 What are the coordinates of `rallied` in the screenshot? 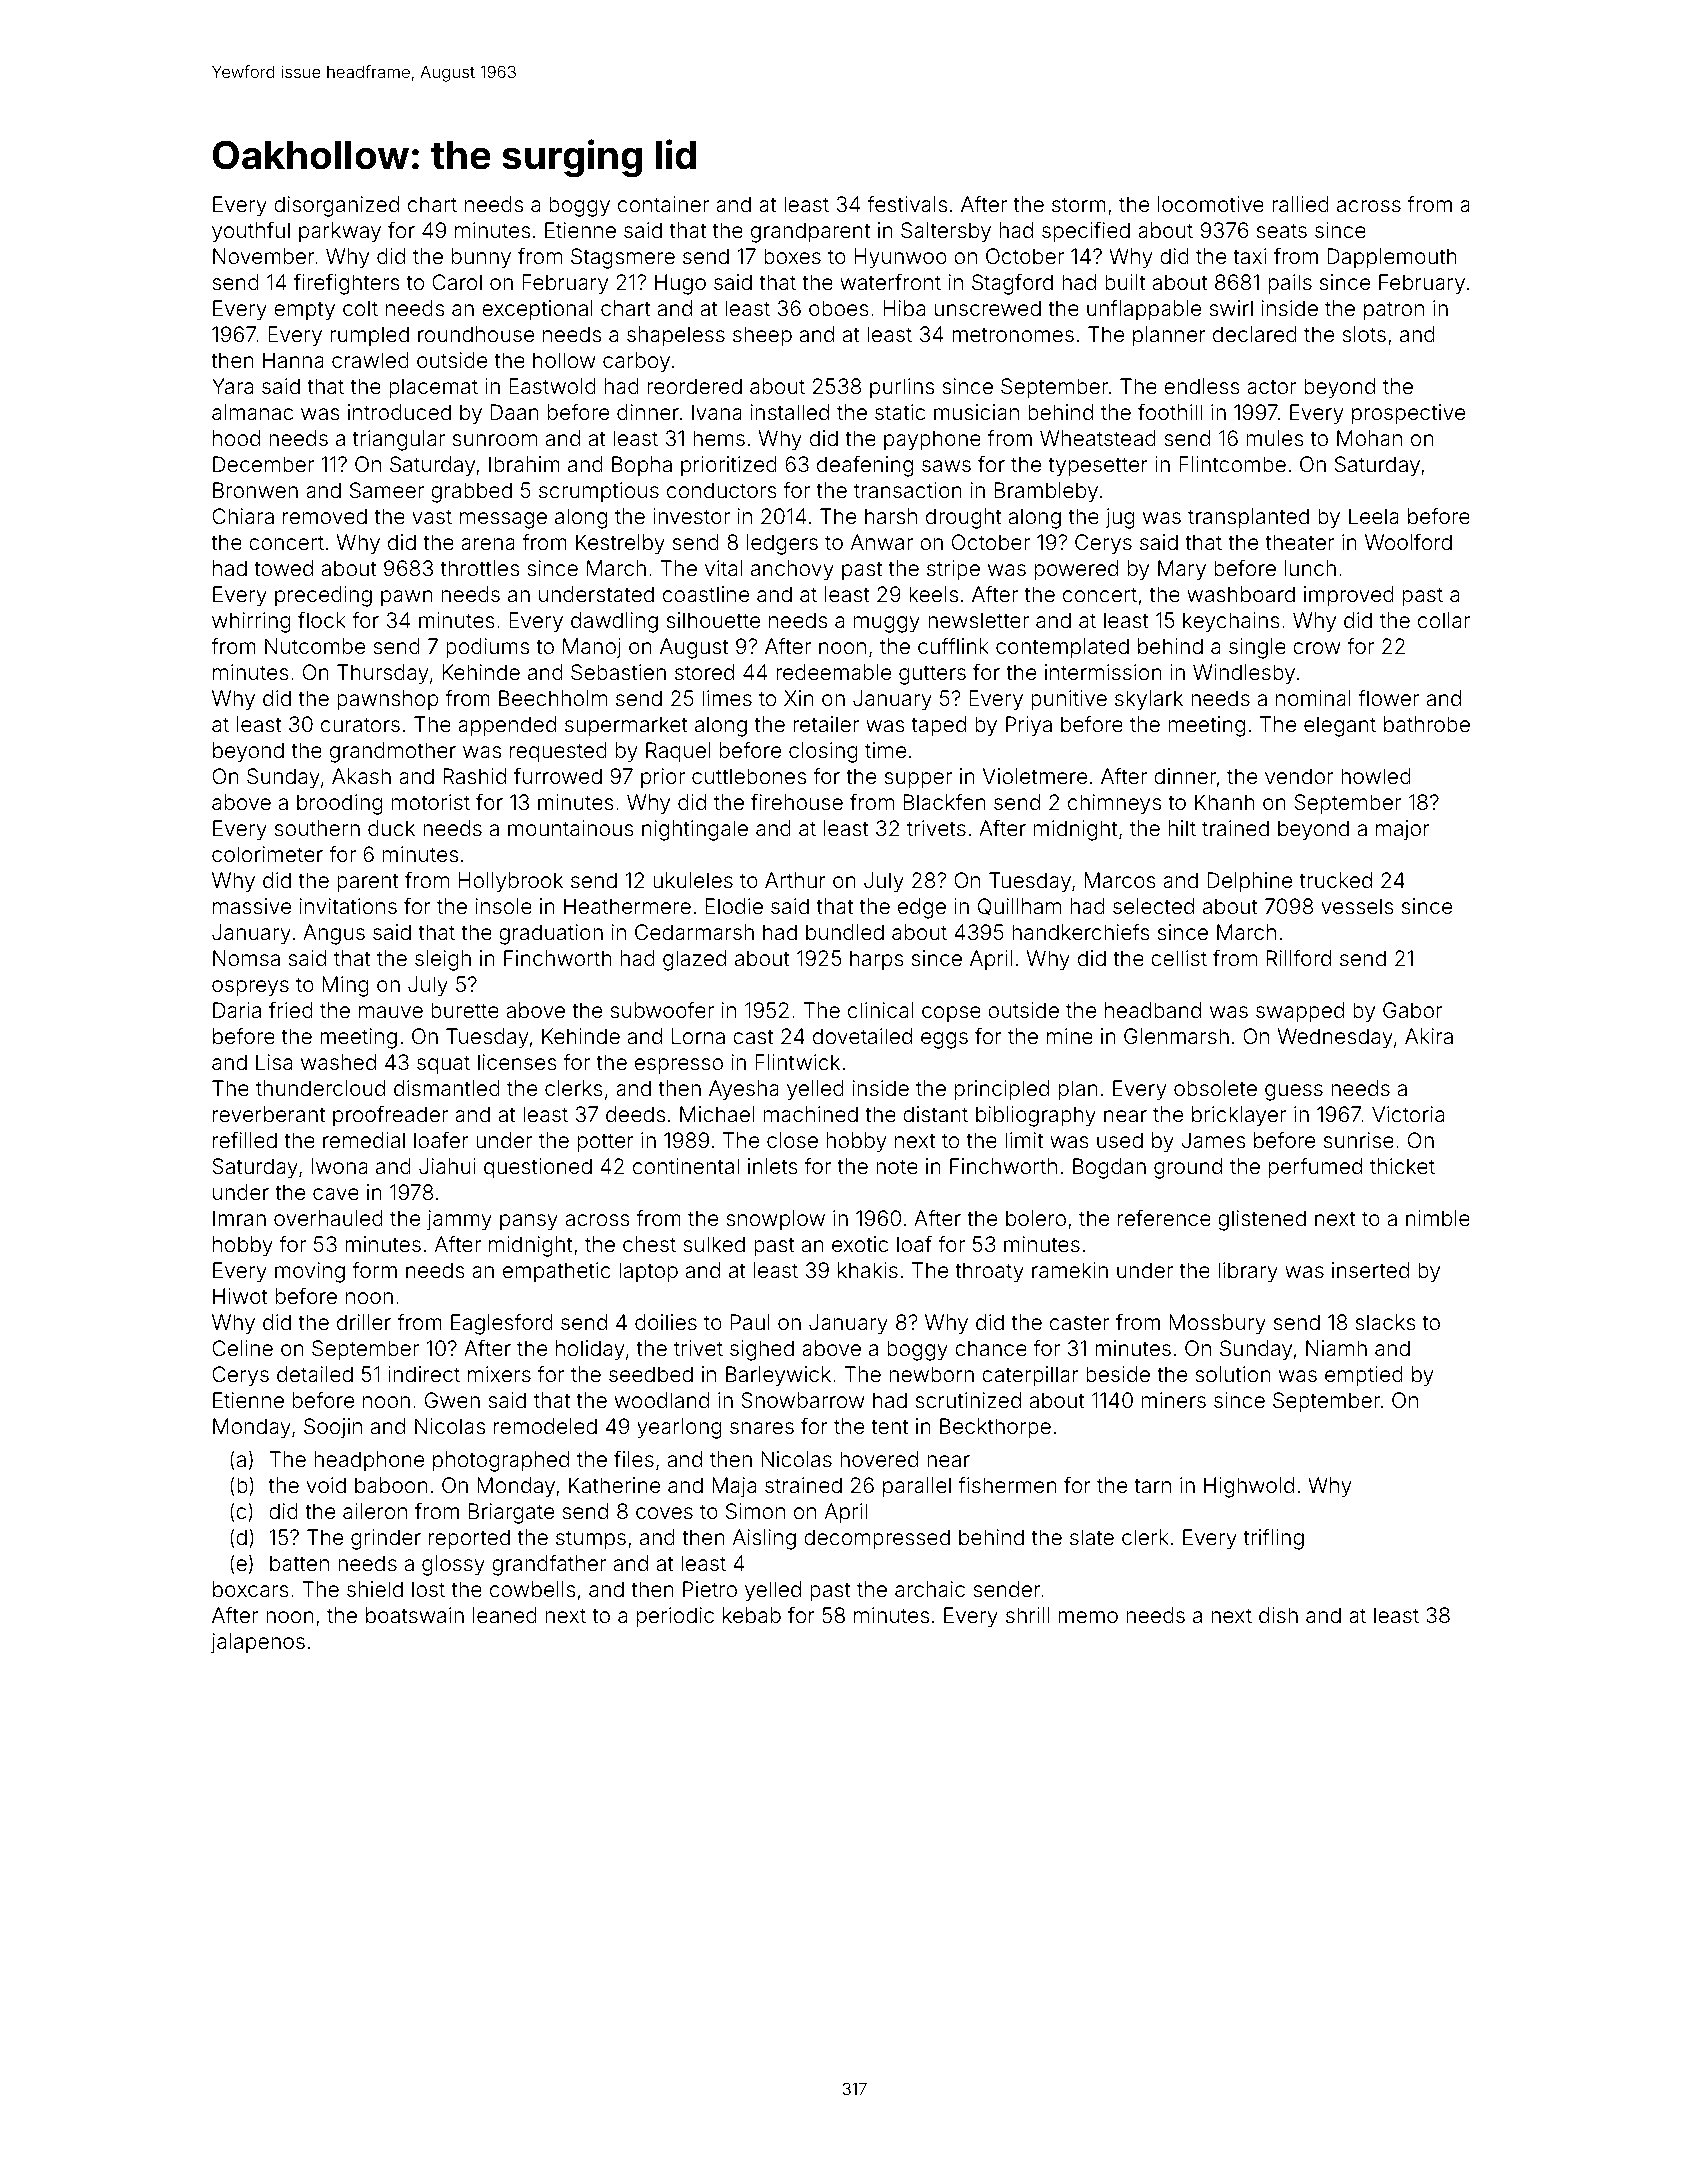 It's located at (1300, 204).
